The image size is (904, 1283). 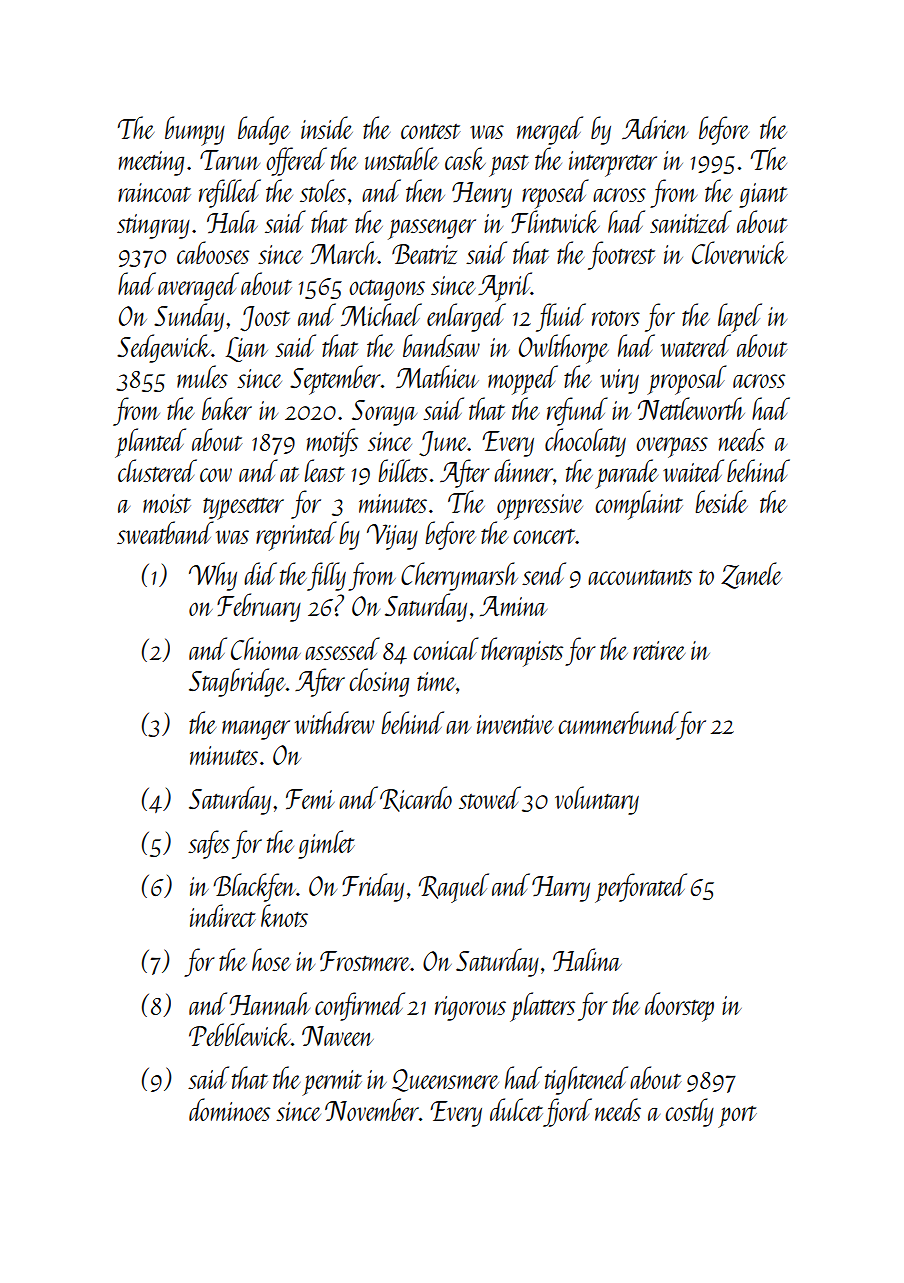 What do you see at coordinates (659, 650) in the screenshot?
I see `retiree` at bounding box center [659, 650].
